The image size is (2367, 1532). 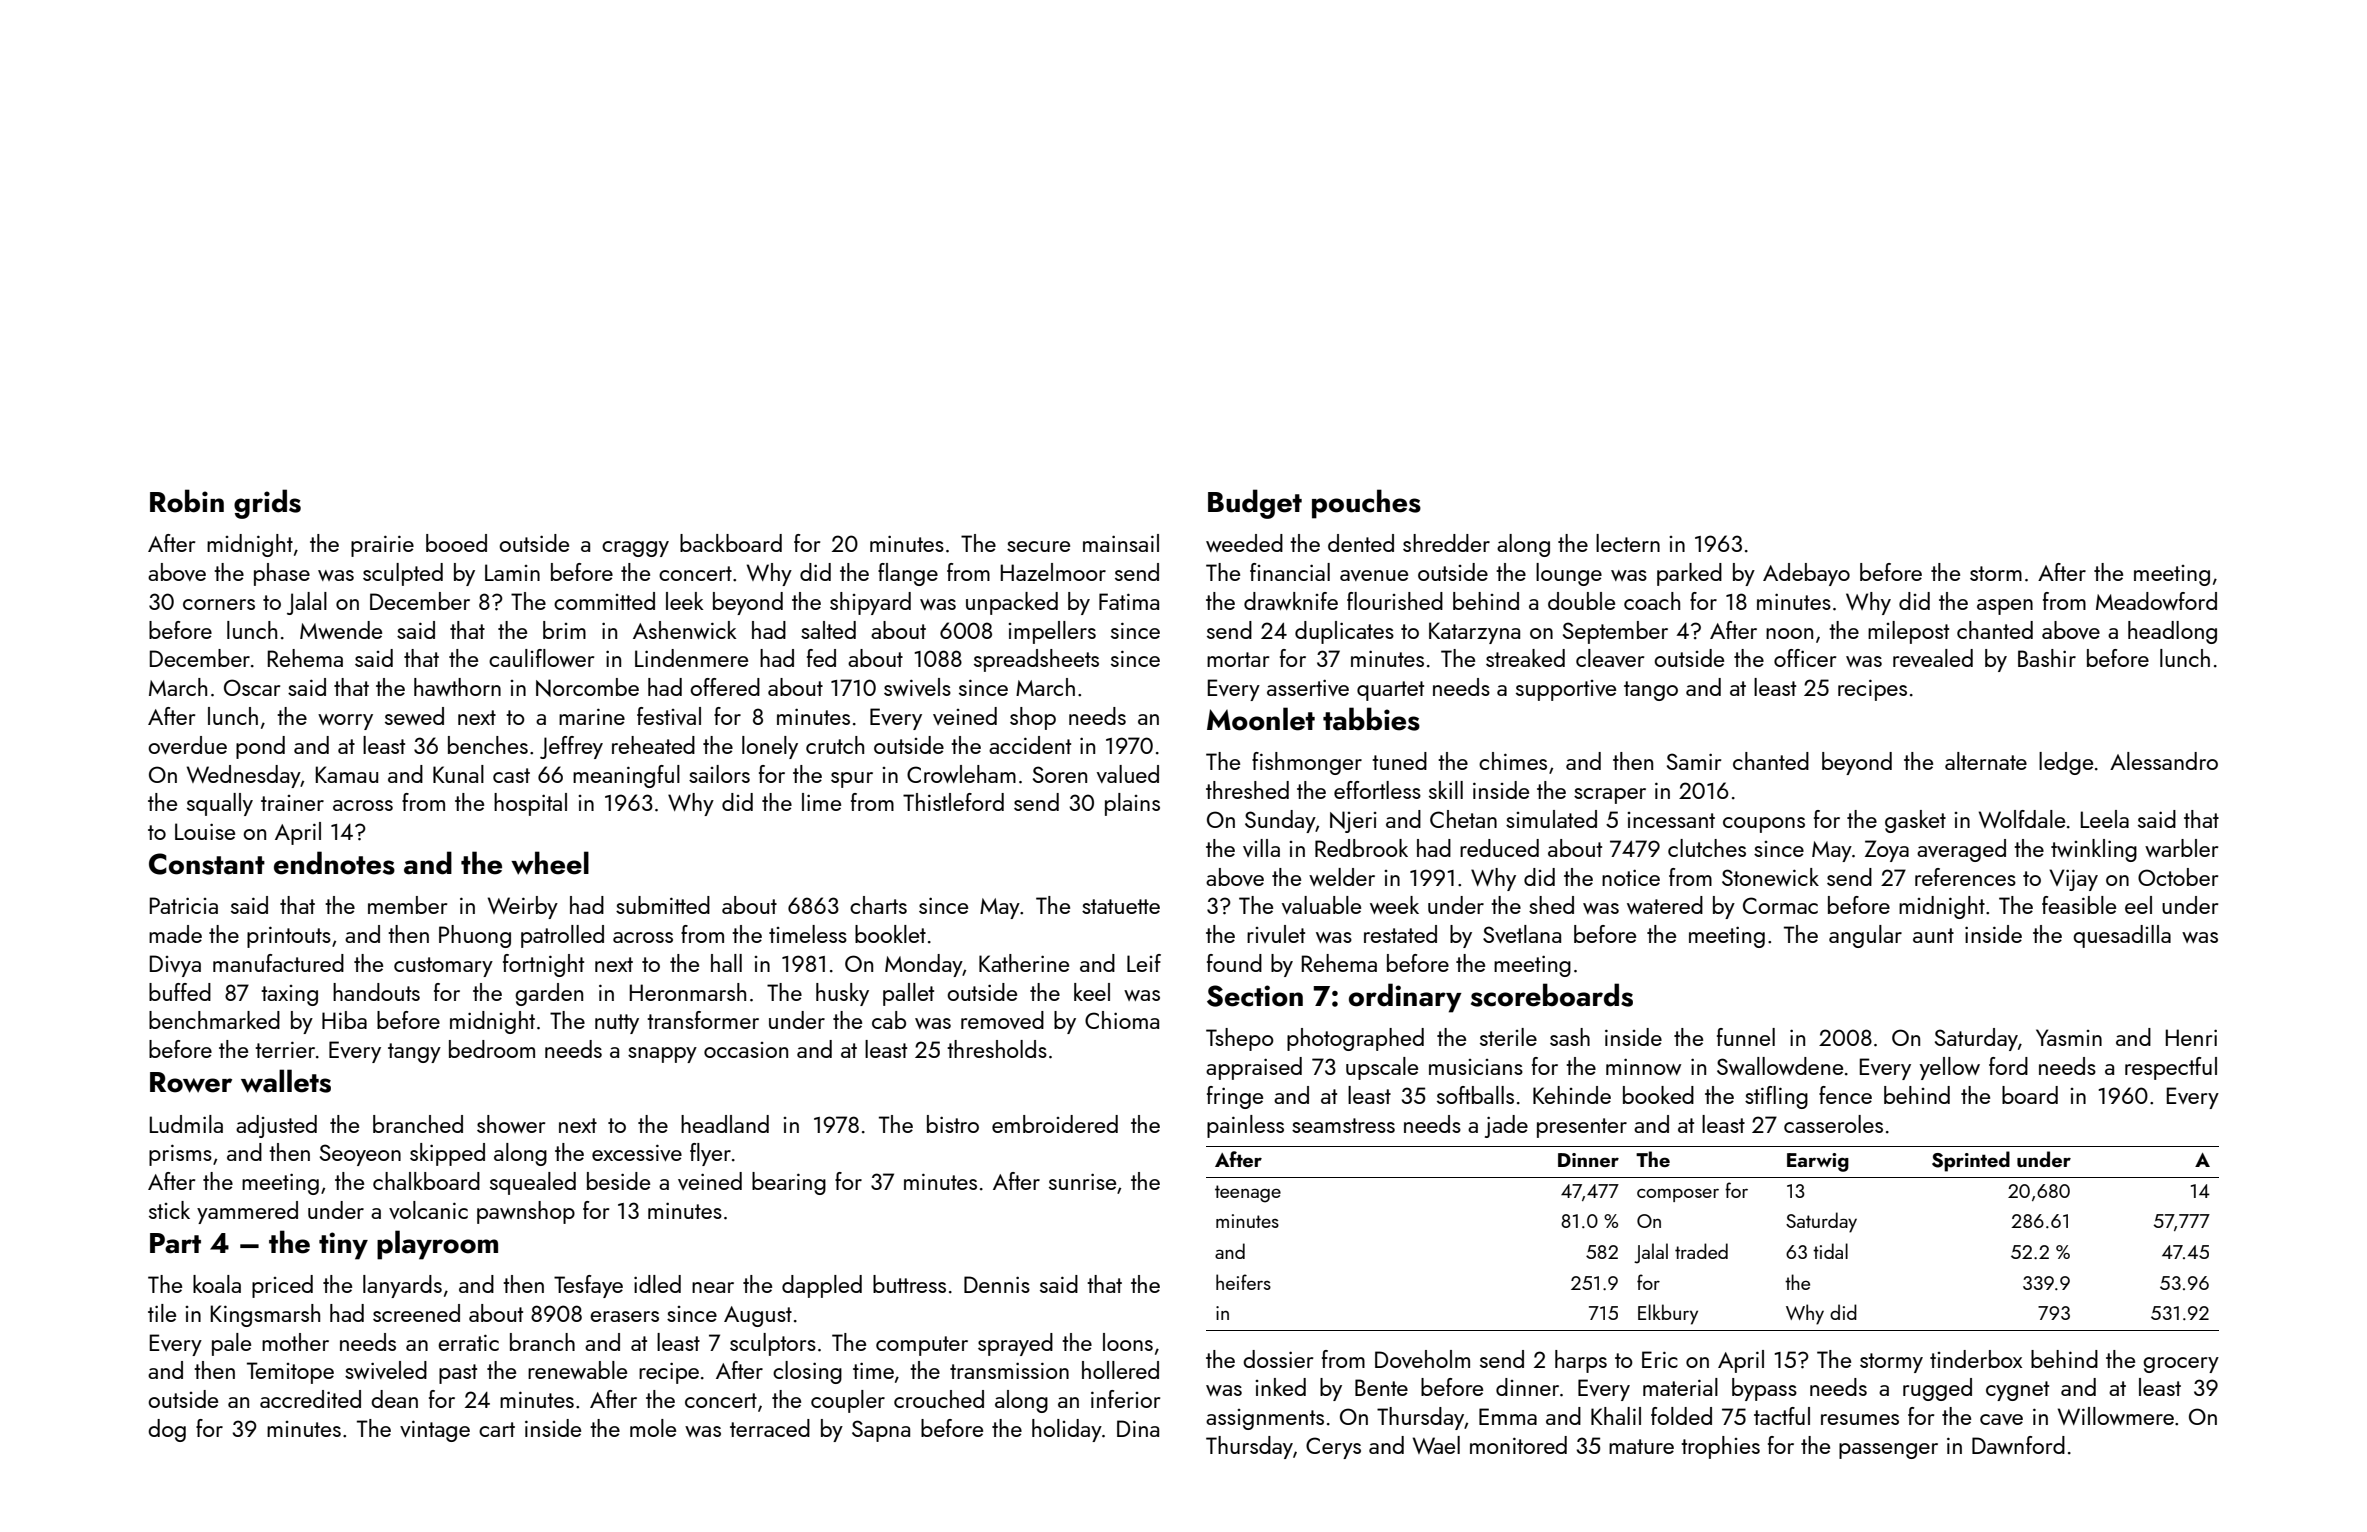 I want to click on rugged, so click(x=1937, y=1389).
